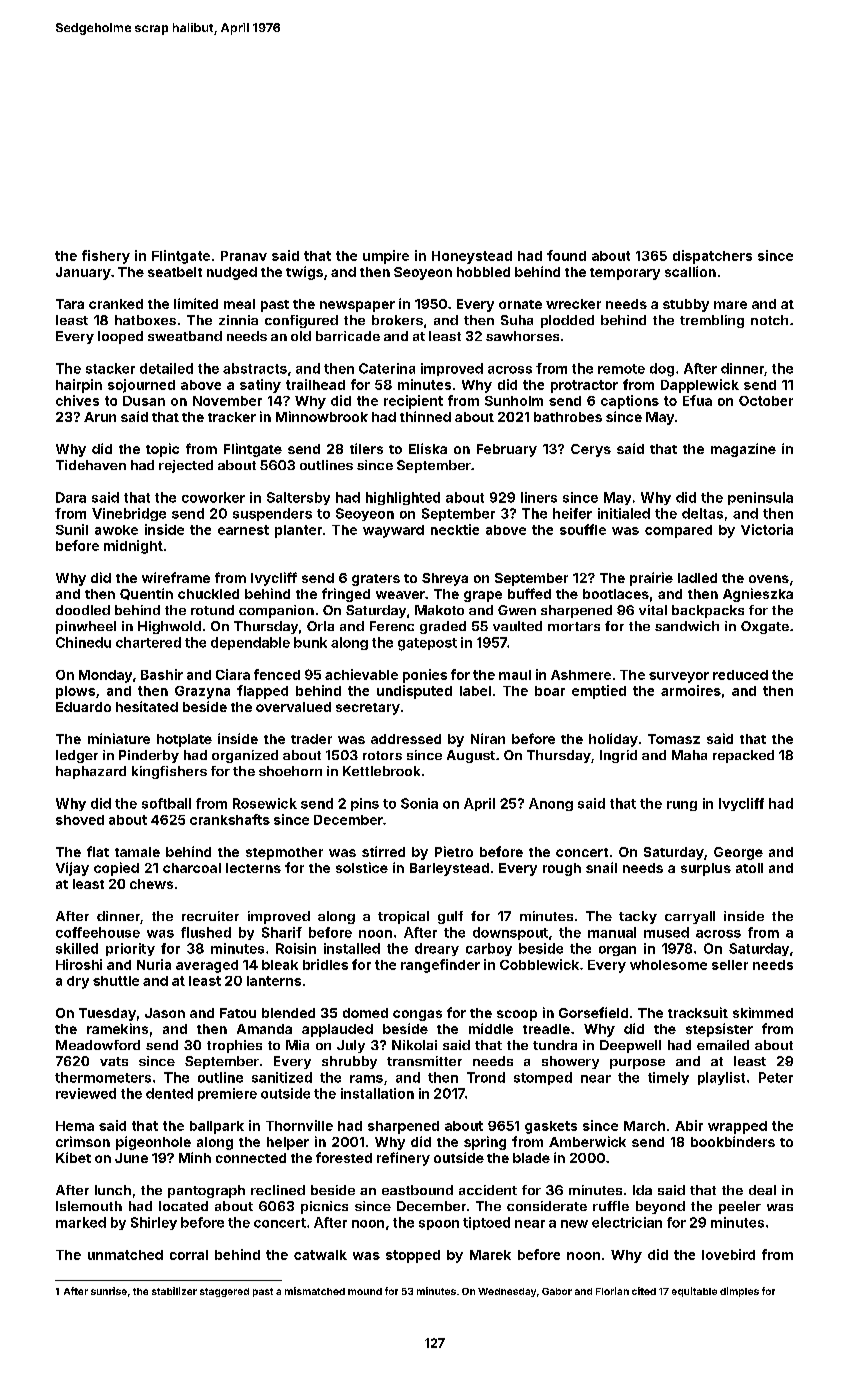  What do you see at coordinates (86, 627) in the page?
I see `pinwheel` at bounding box center [86, 627].
